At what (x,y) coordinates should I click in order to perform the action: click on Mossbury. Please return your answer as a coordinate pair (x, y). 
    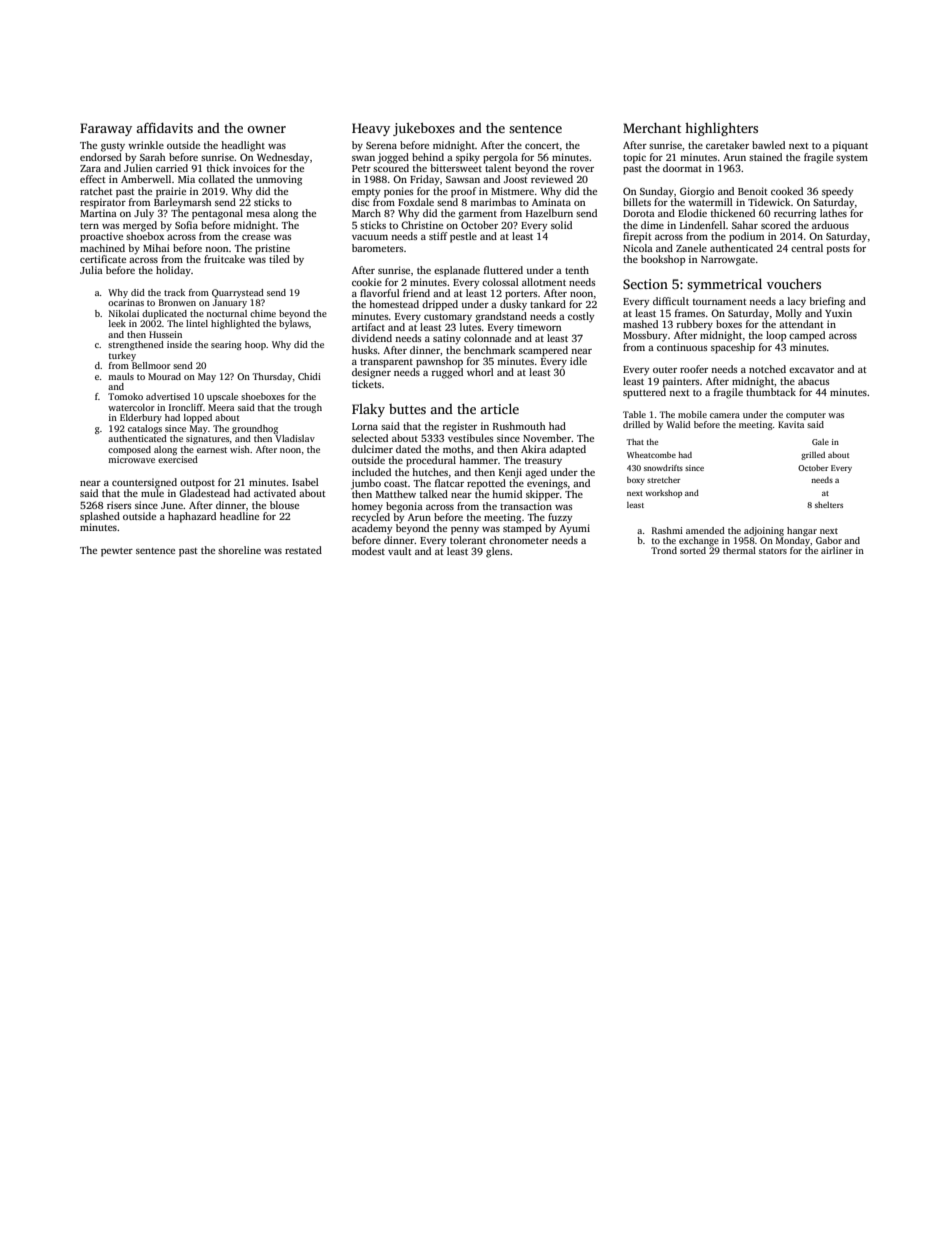
    Looking at the image, I should click on (645, 336).
